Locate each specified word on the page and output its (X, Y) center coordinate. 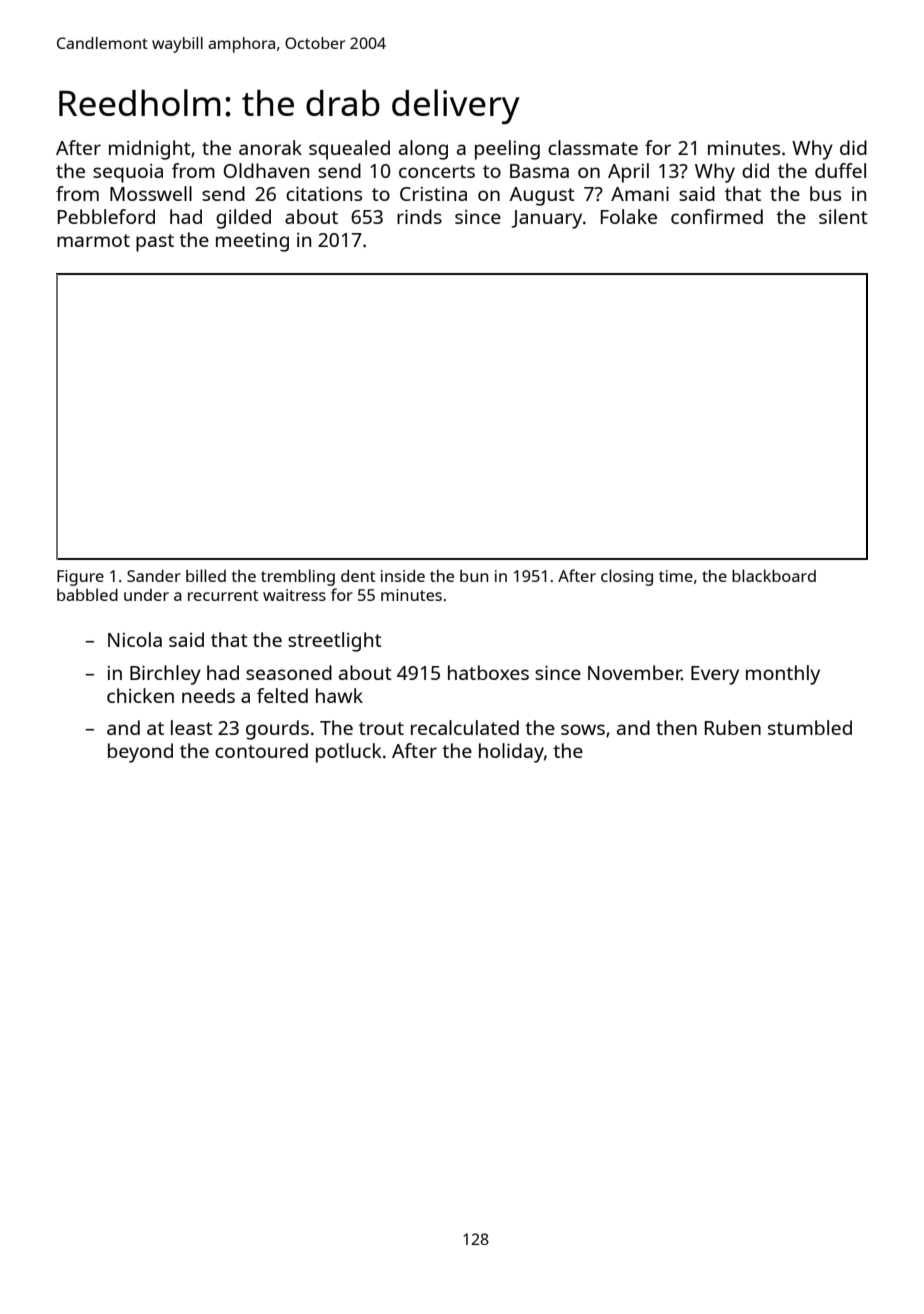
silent (843, 216)
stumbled (810, 727)
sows (583, 729)
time (676, 576)
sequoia (128, 173)
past (155, 243)
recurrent (223, 595)
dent (358, 576)
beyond (140, 753)
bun (474, 576)
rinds (419, 216)
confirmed (717, 216)
